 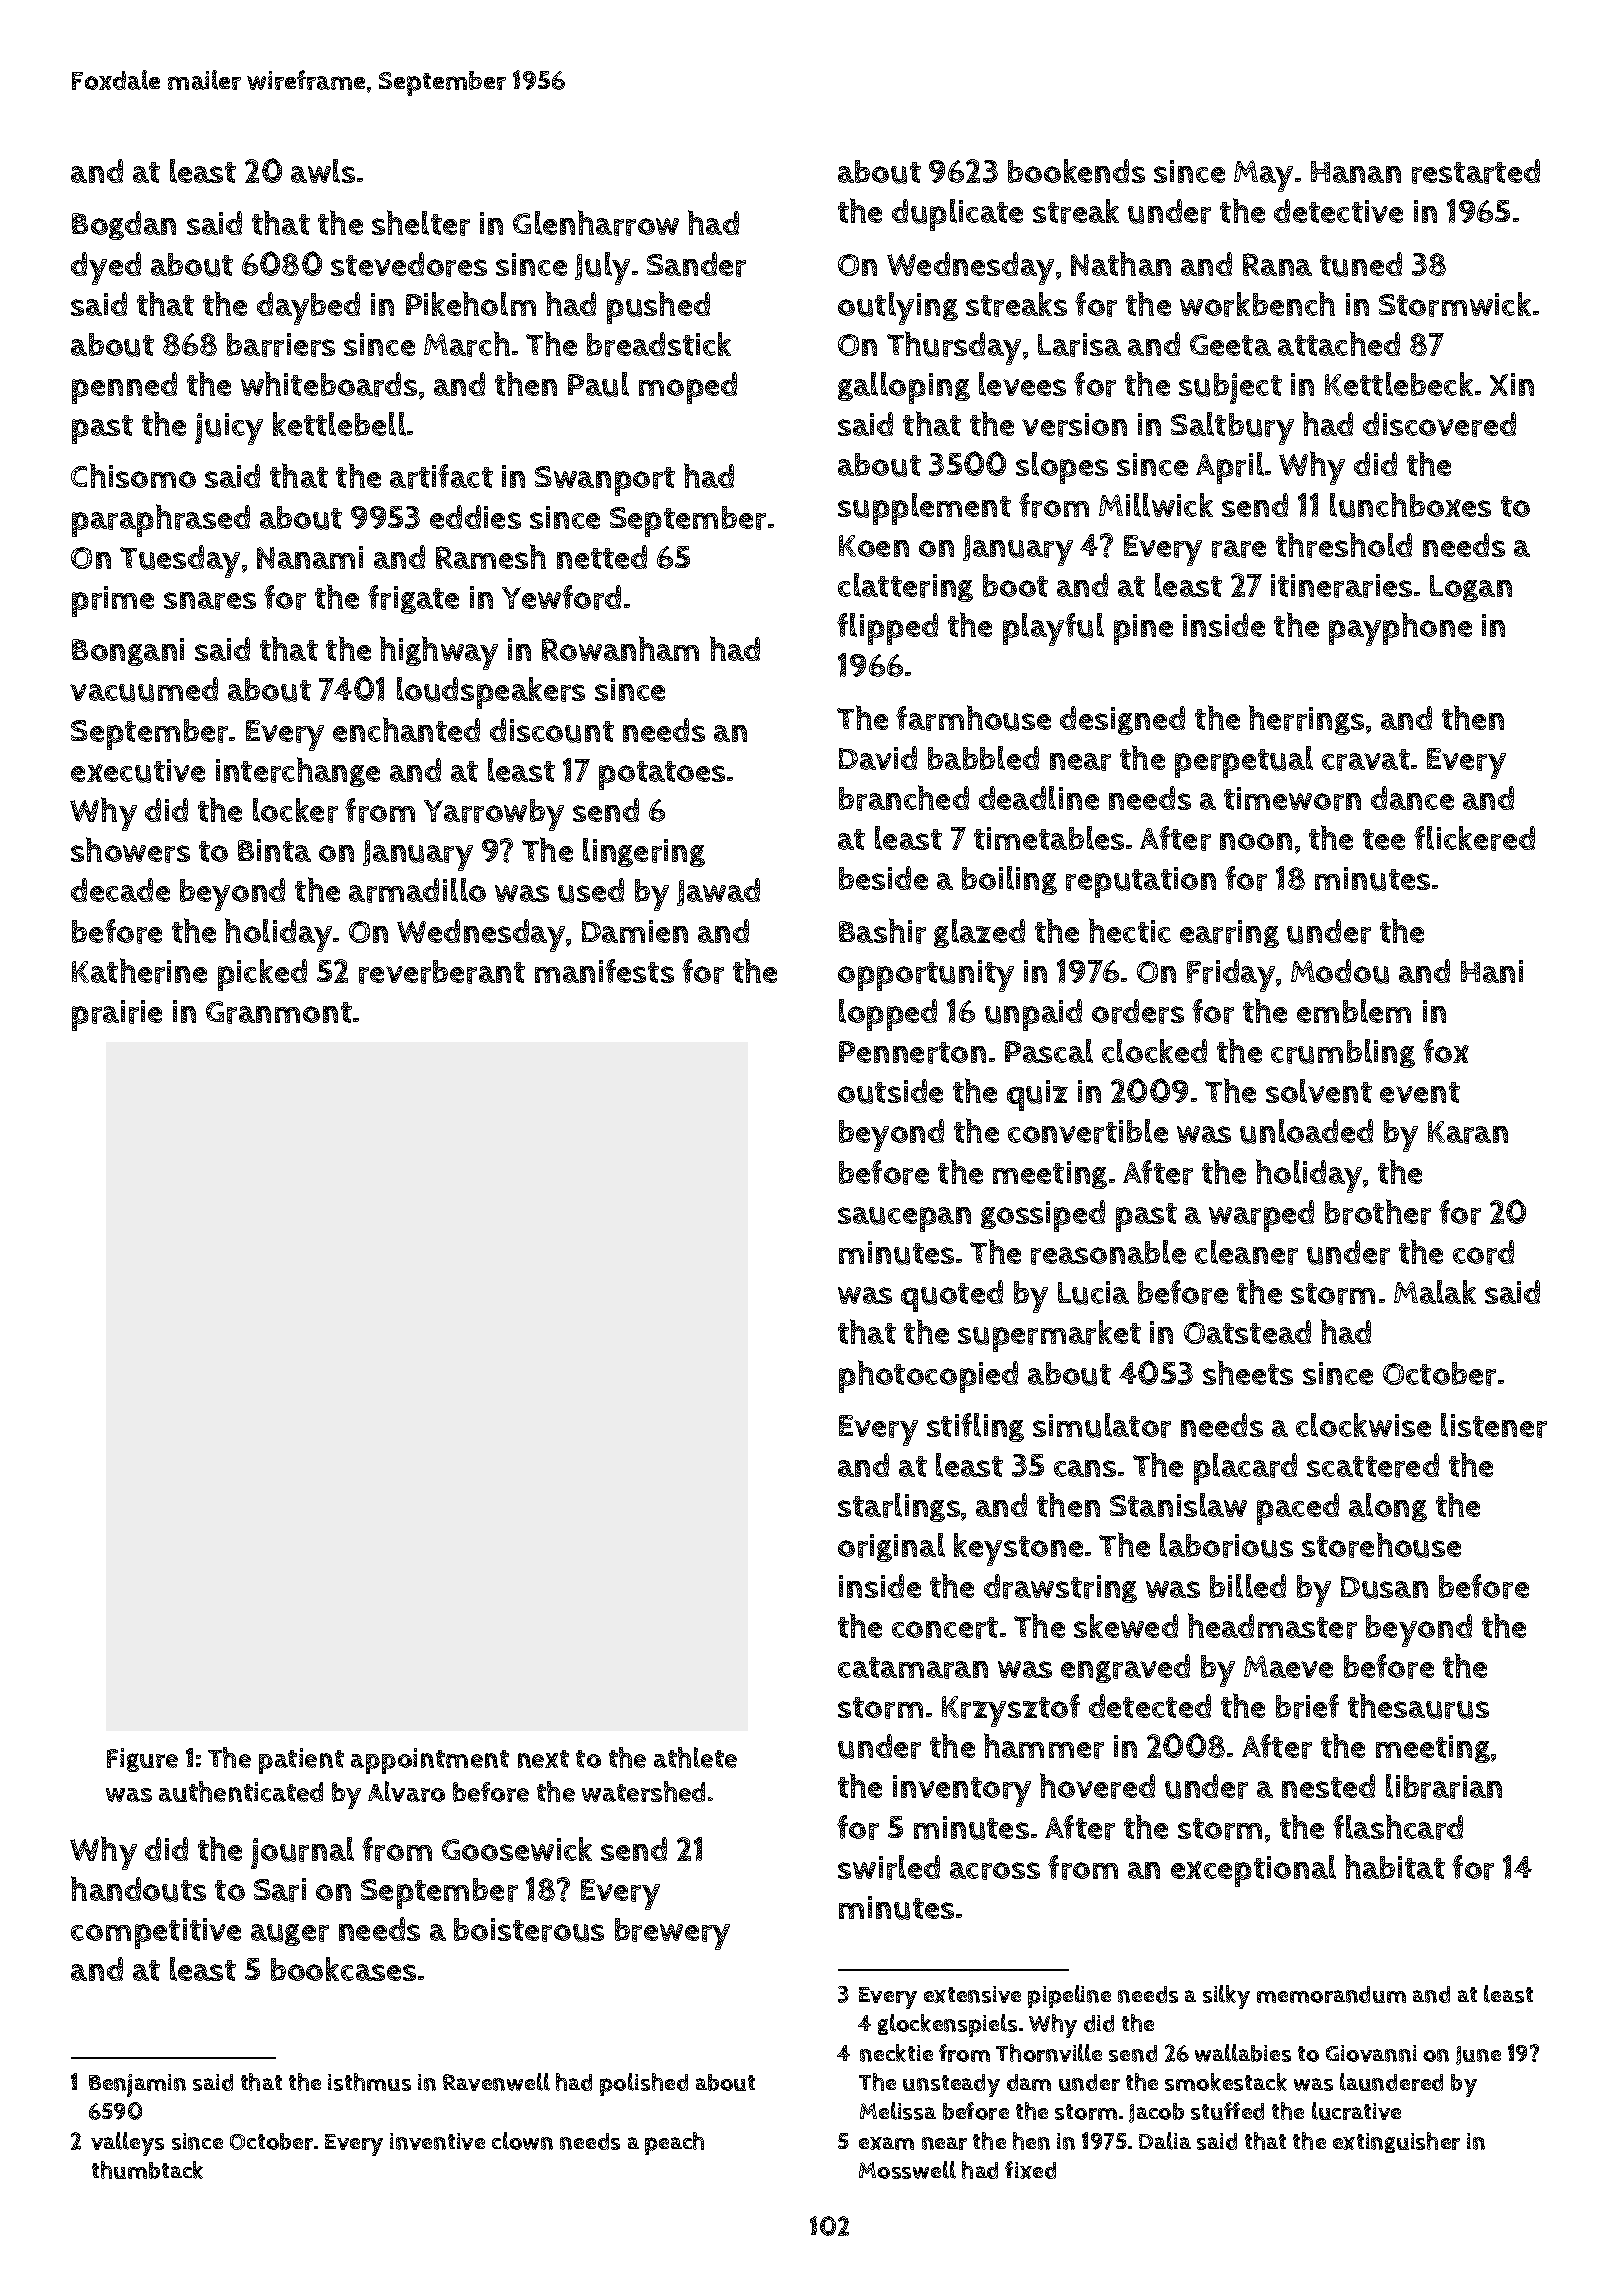 What do you see at coordinates (1018, 1549) in the screenshot?
I see `keystone` at bounding box center [1018, 1549].
